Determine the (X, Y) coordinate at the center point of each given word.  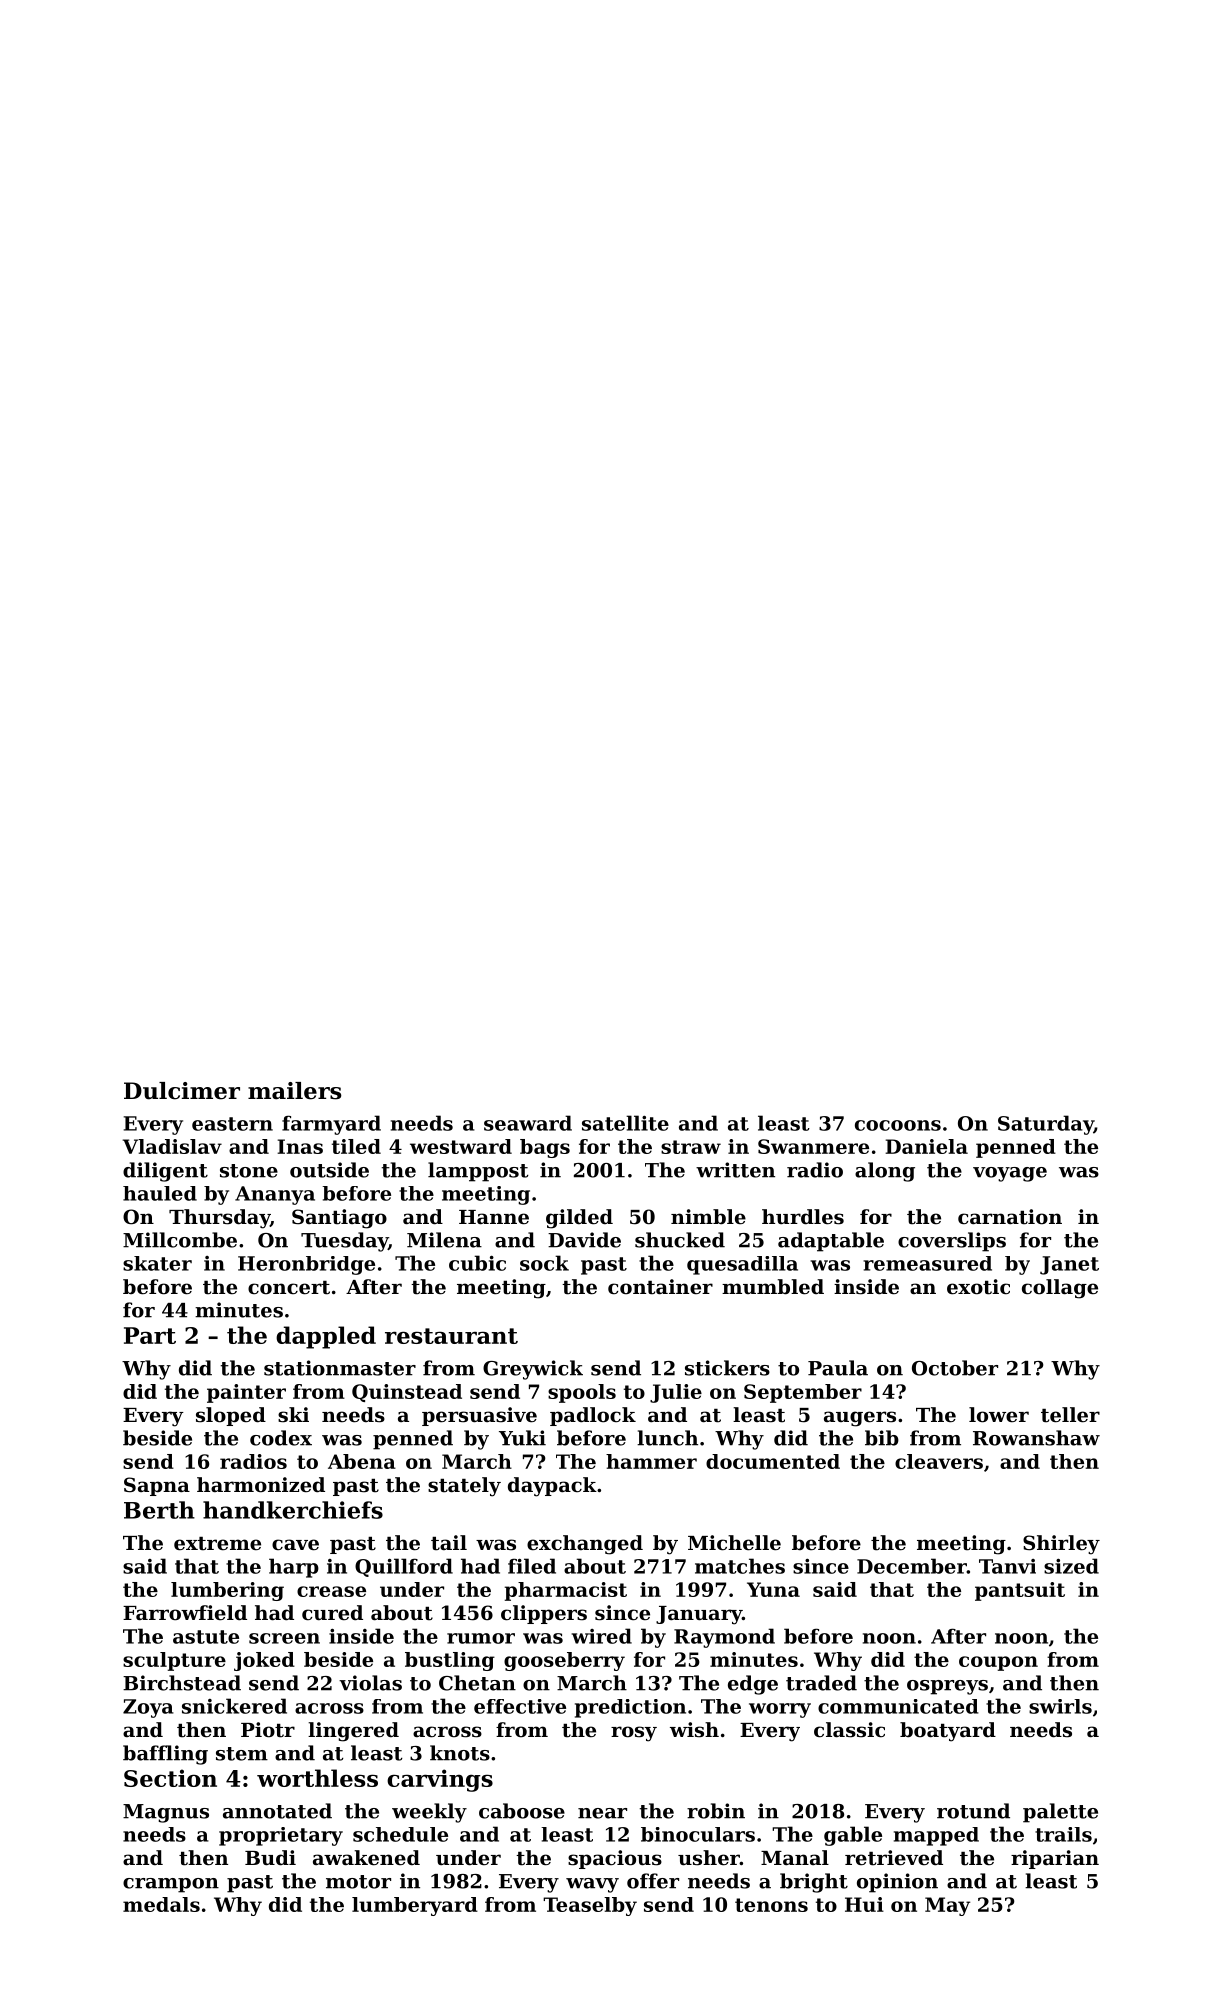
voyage (1010, 1174)
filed (532, 1566)
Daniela (926, 1146)
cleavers (939, 1461)
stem (242, 1754)
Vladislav (172, 1146)
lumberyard (415, 1906)
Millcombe (180, 1240)
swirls (1060, 1706)
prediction (630, 1708)
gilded (579, 1219)
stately (464, 1487)
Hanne (494, 1217)
